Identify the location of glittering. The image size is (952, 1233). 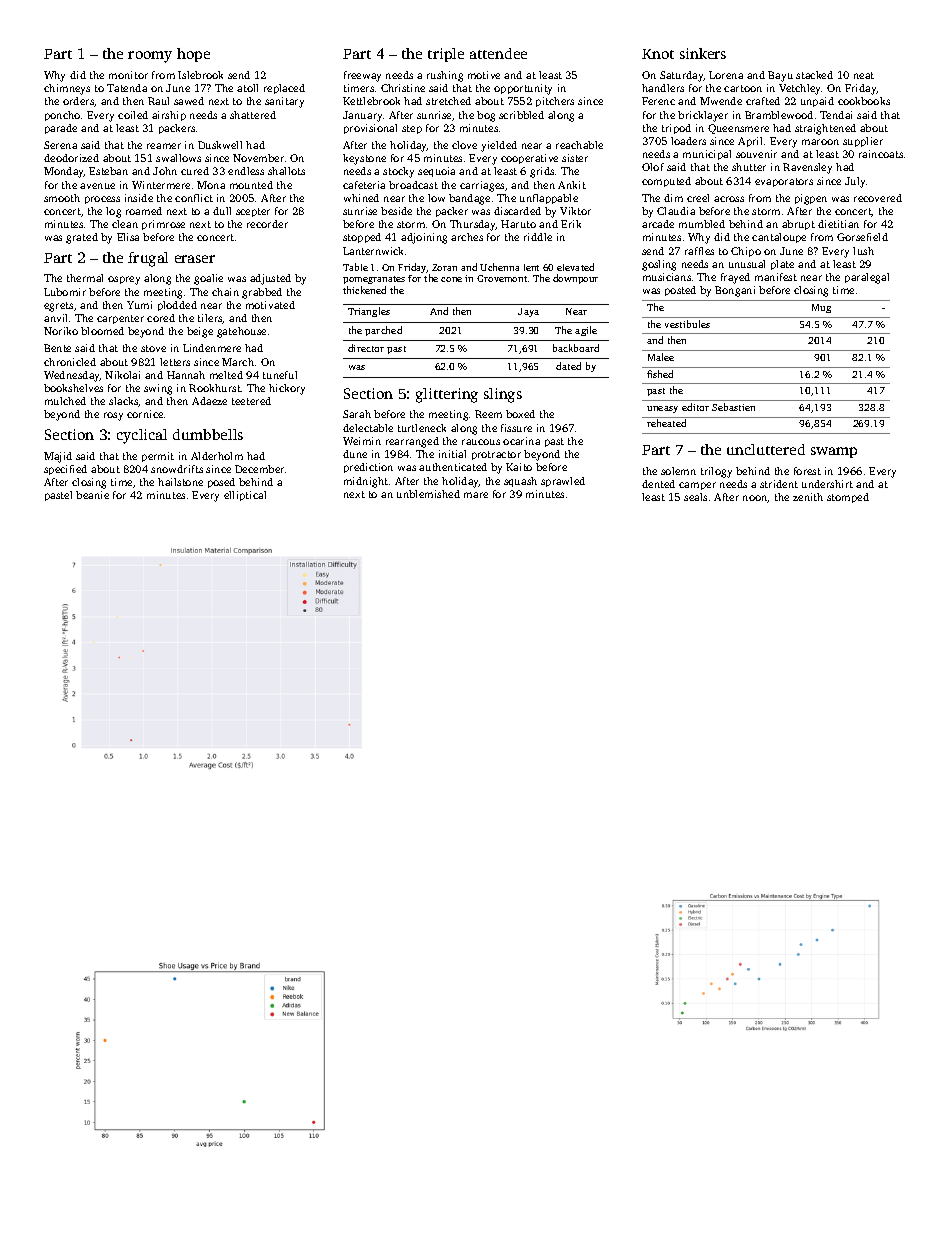
(447, 395).
